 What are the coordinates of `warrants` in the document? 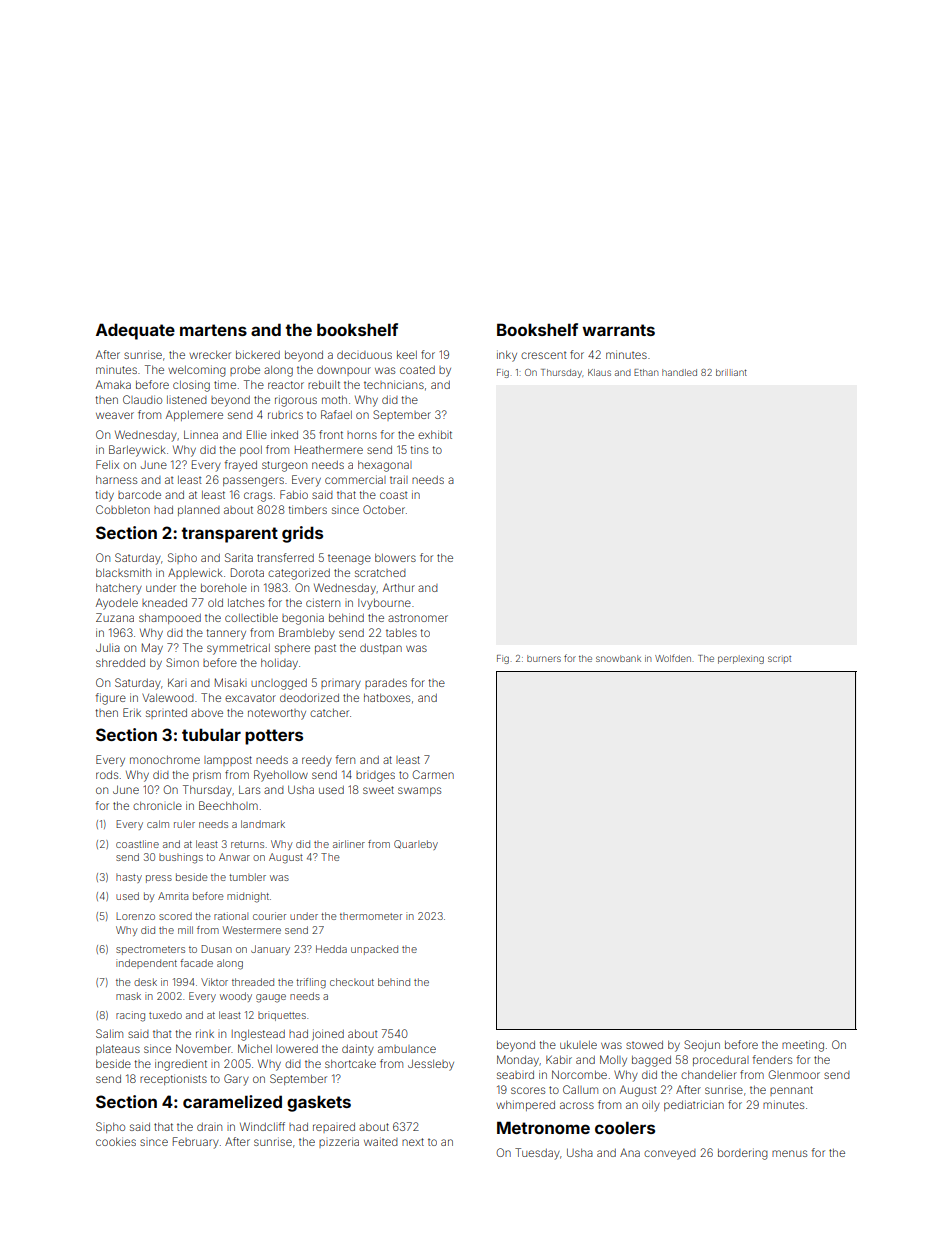 It's located at (618, 330).
